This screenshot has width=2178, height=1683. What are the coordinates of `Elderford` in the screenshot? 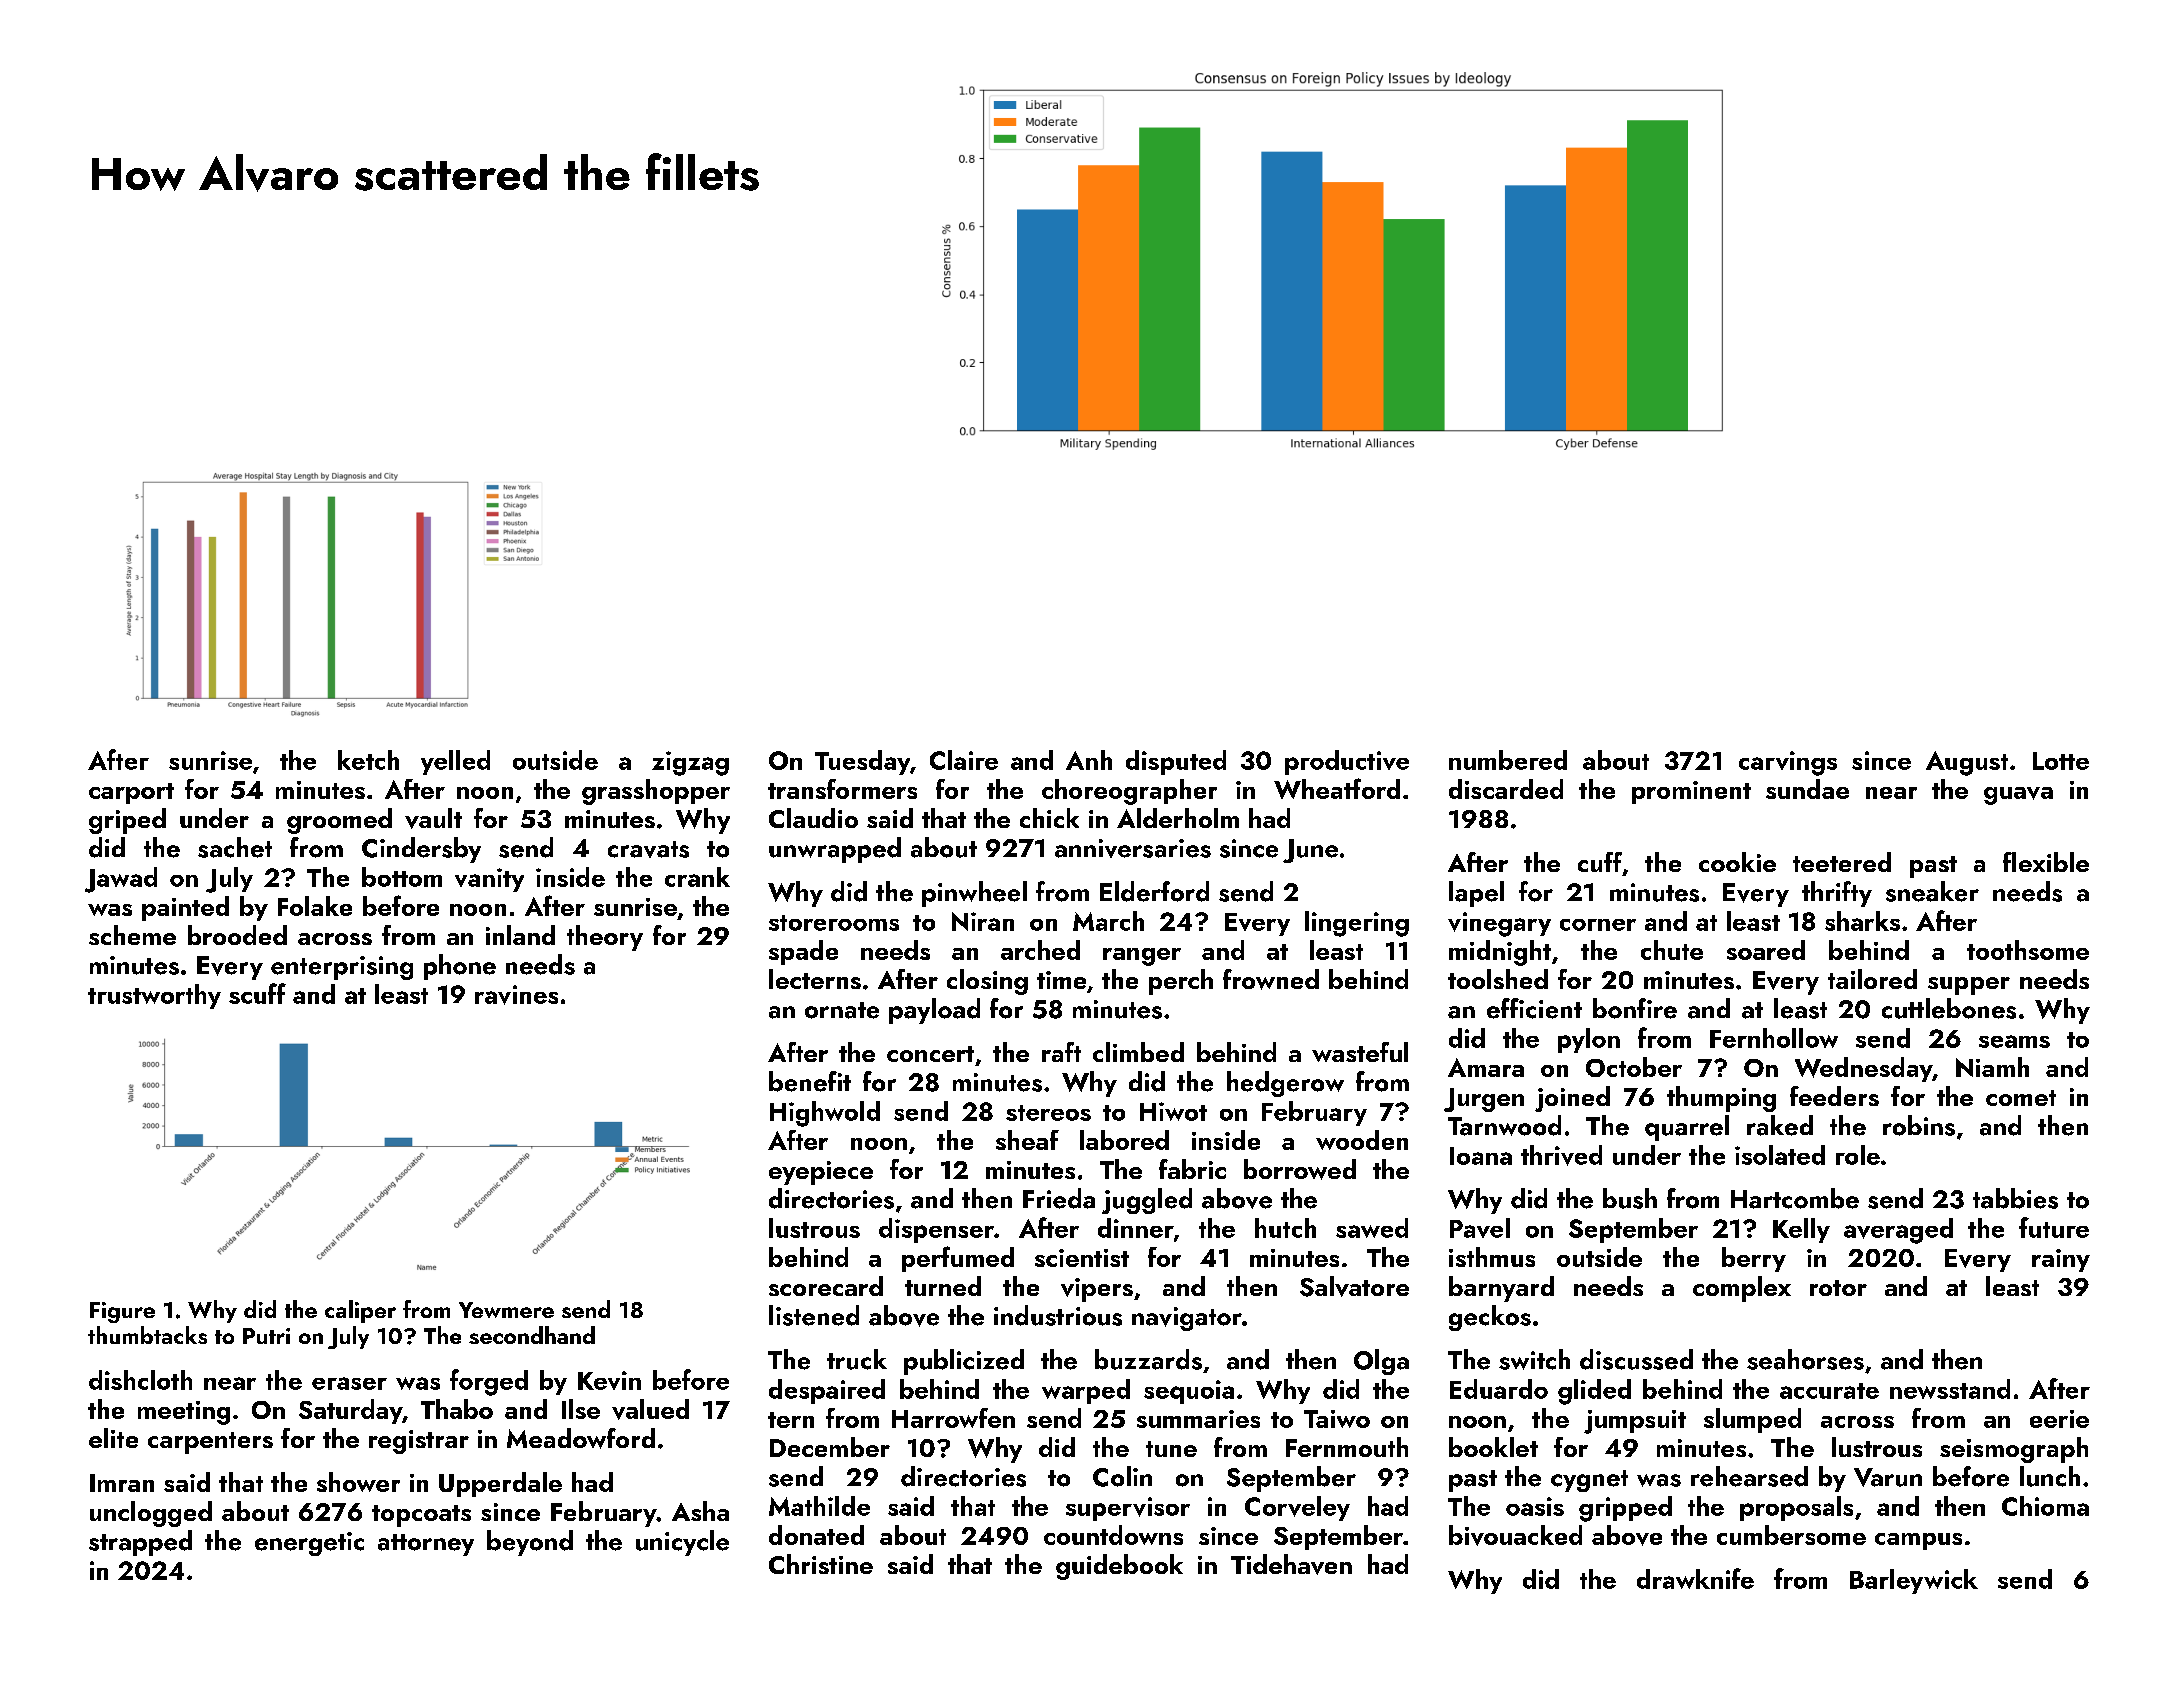 It's located at (1154, 891).
